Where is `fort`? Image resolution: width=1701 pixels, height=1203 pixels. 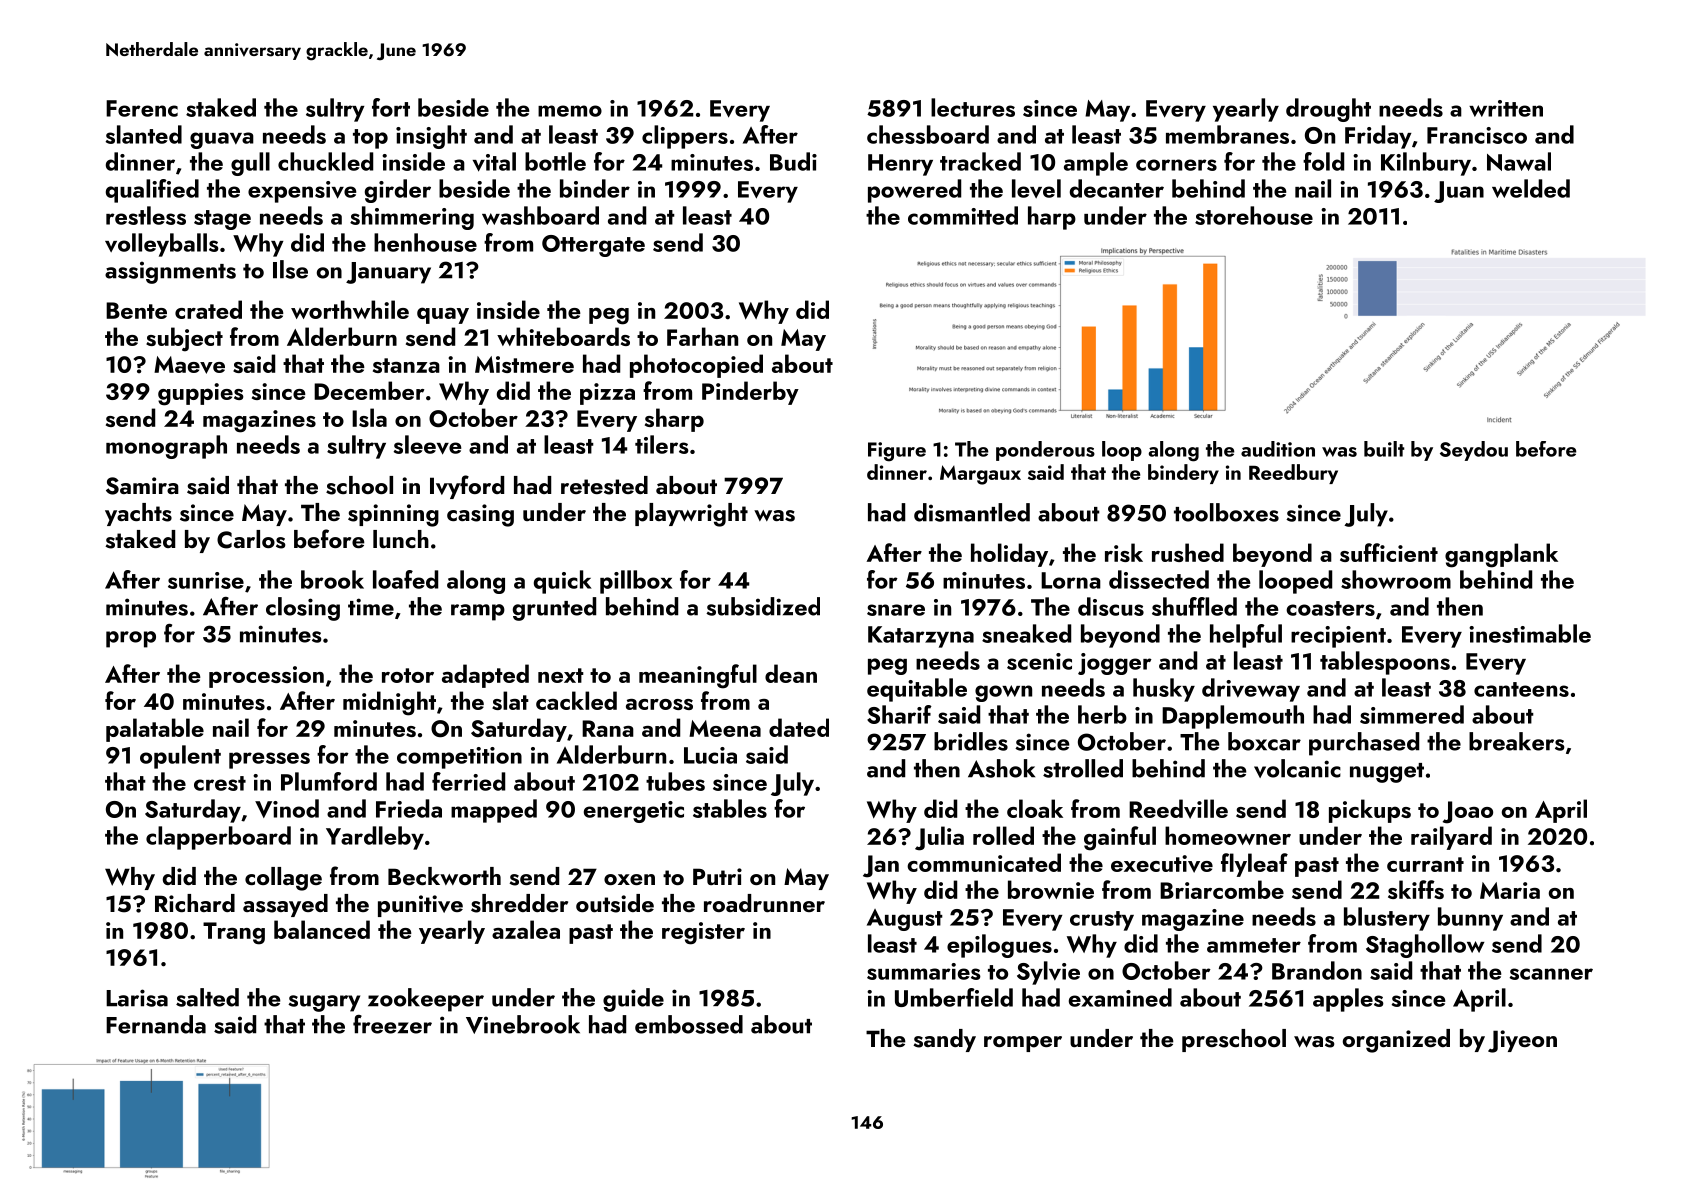 fort is located at coordinates (391, 107).
